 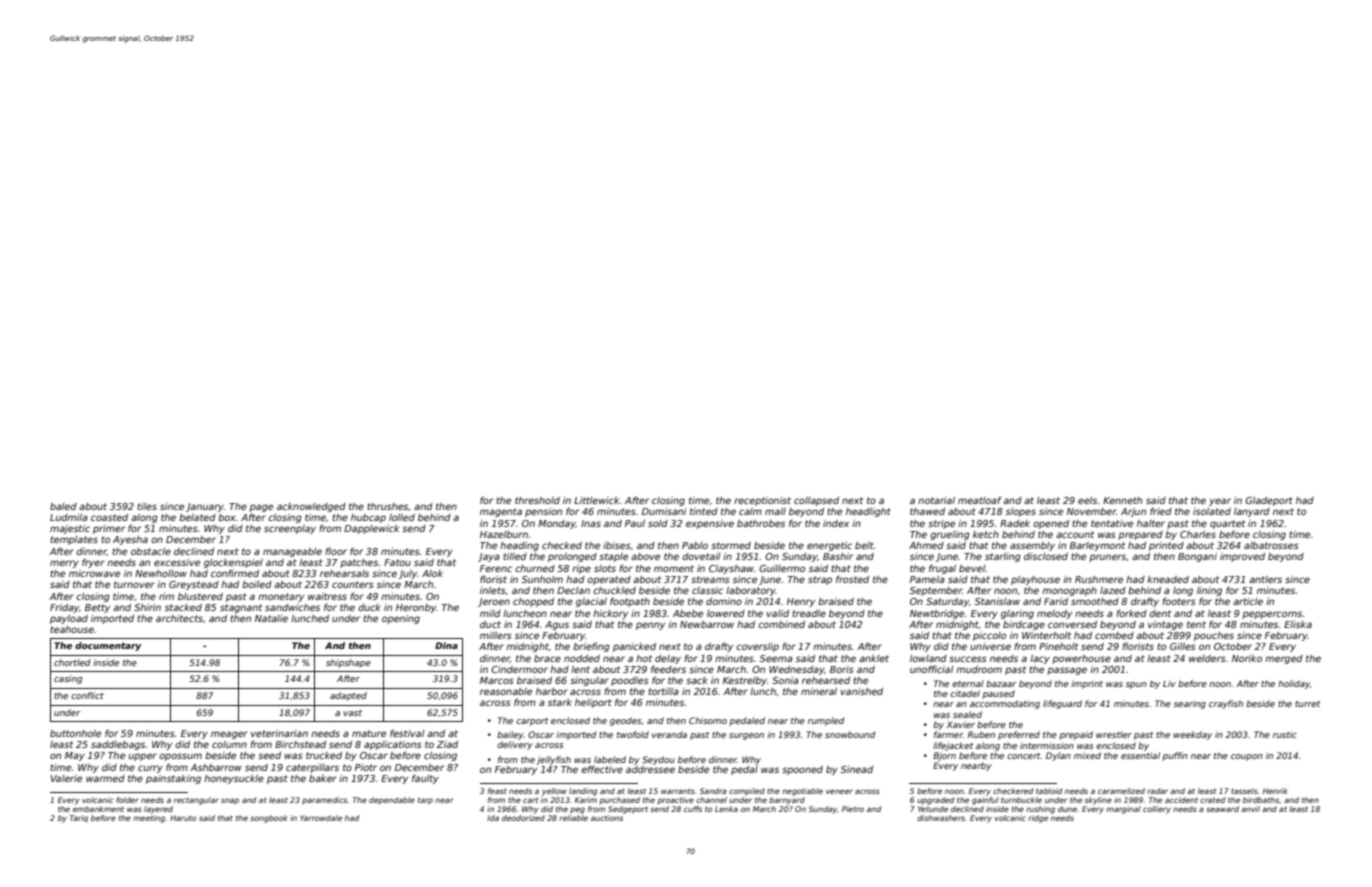 I want to click on Tariq, so click(x=79, y=819).
